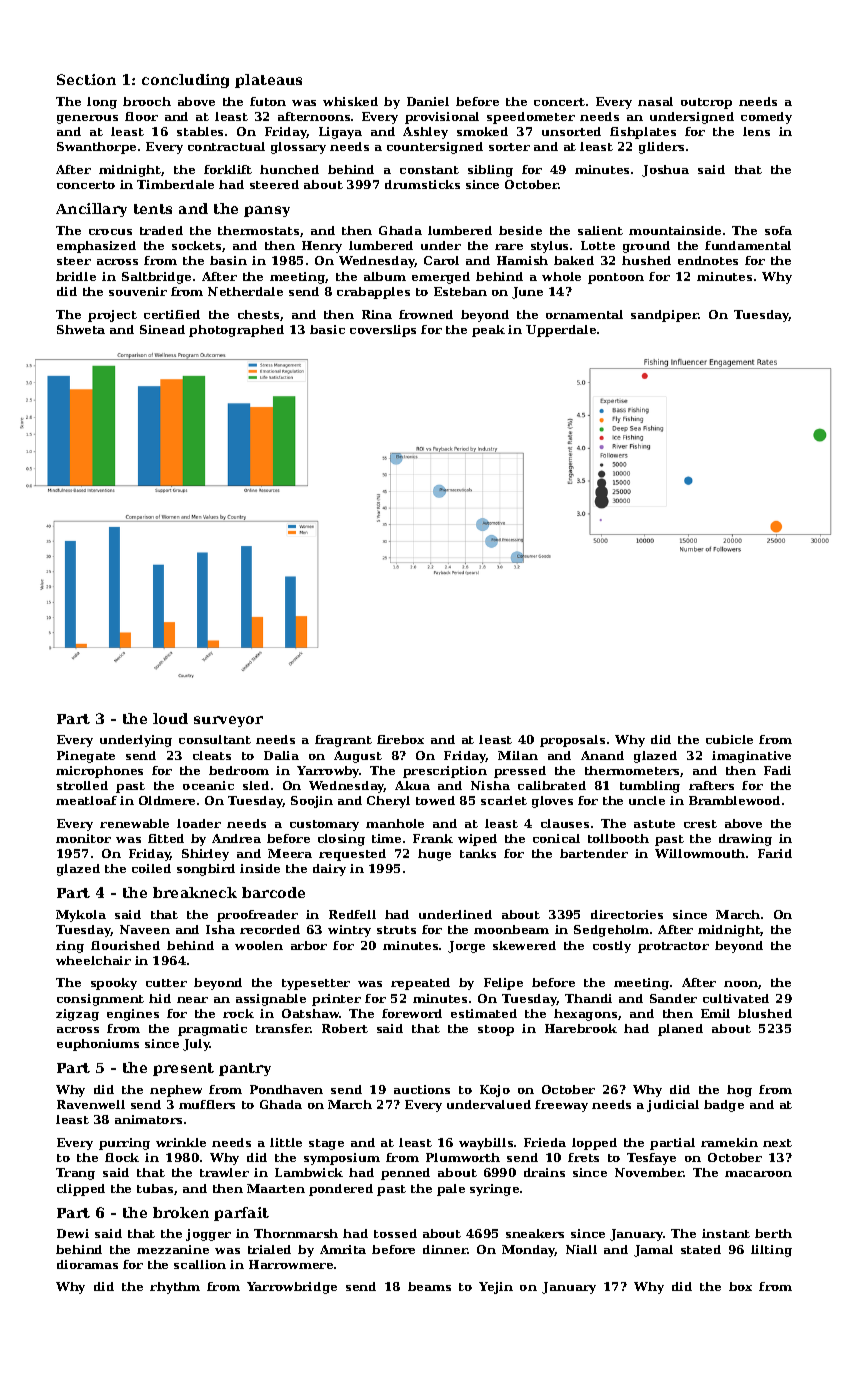 The height and width of the image is (1400, 849). Describe the element at coordinates (665, 316) in the image. I see `sandpiper` at that location.
